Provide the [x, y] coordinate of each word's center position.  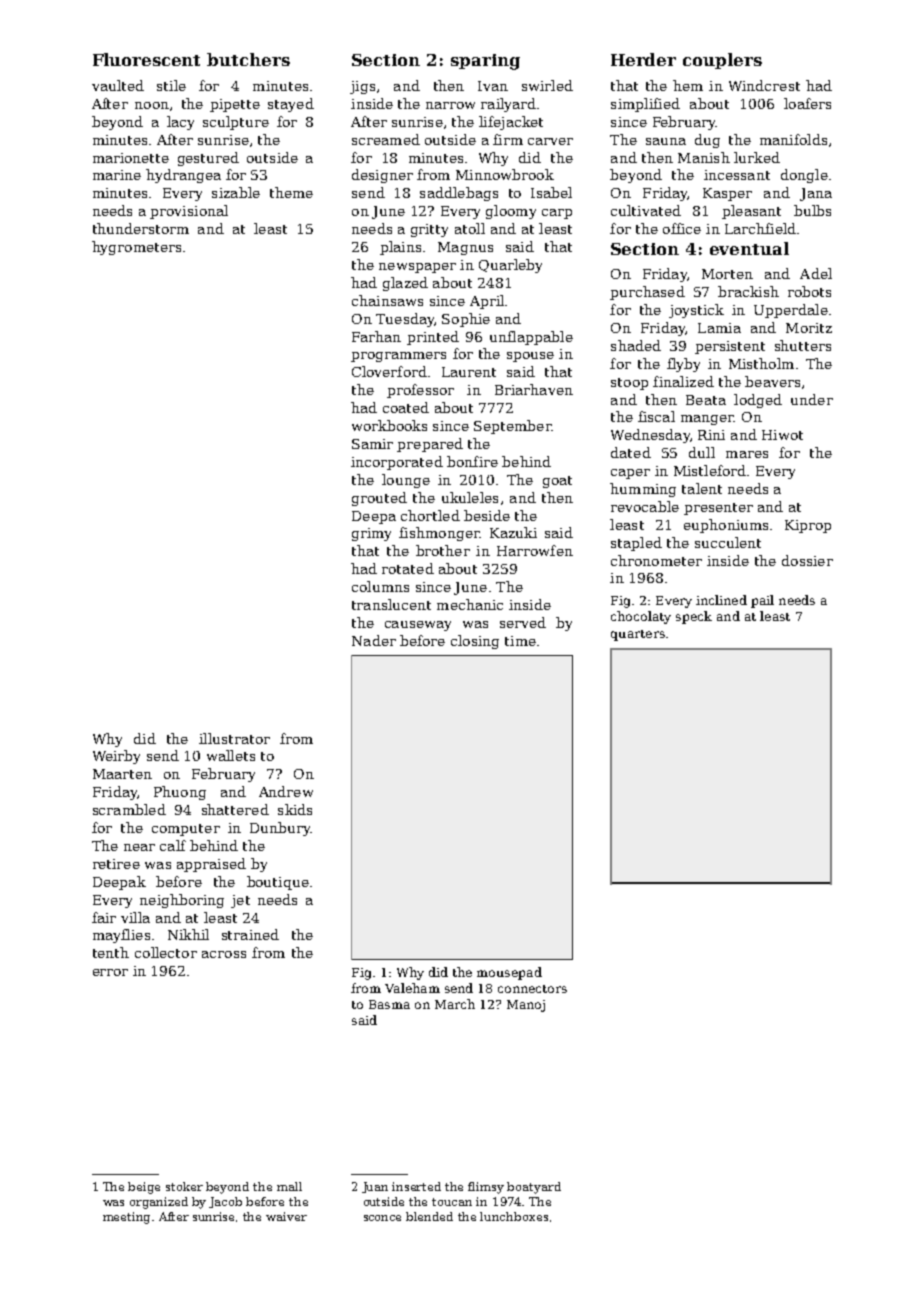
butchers [248, 59]
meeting [126, 1218]
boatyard [534, 1188]
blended [429, 1216]
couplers [722, 61]
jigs [362, 87]
